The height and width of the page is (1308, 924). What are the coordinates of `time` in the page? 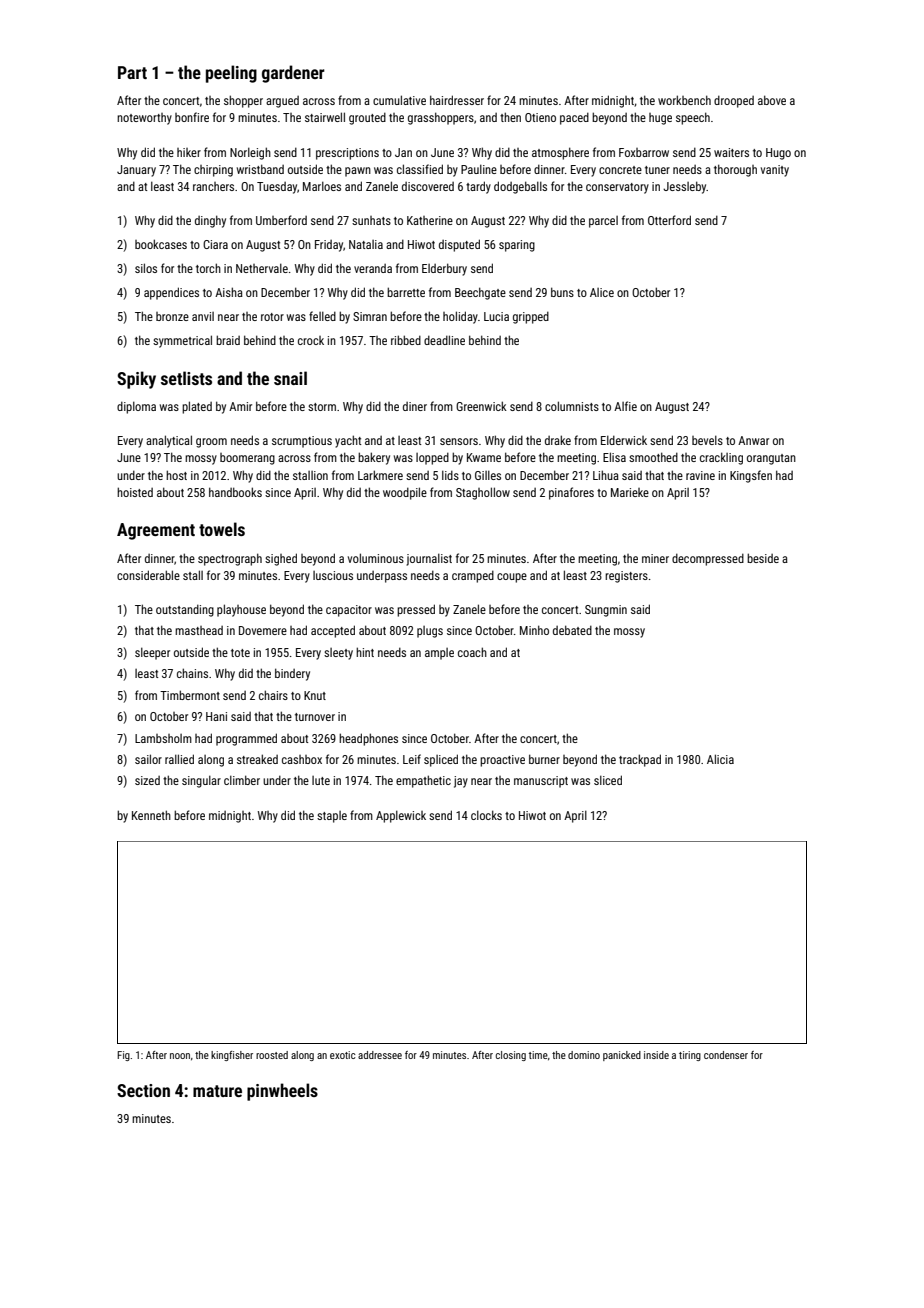 It's located at (538, 1055).
